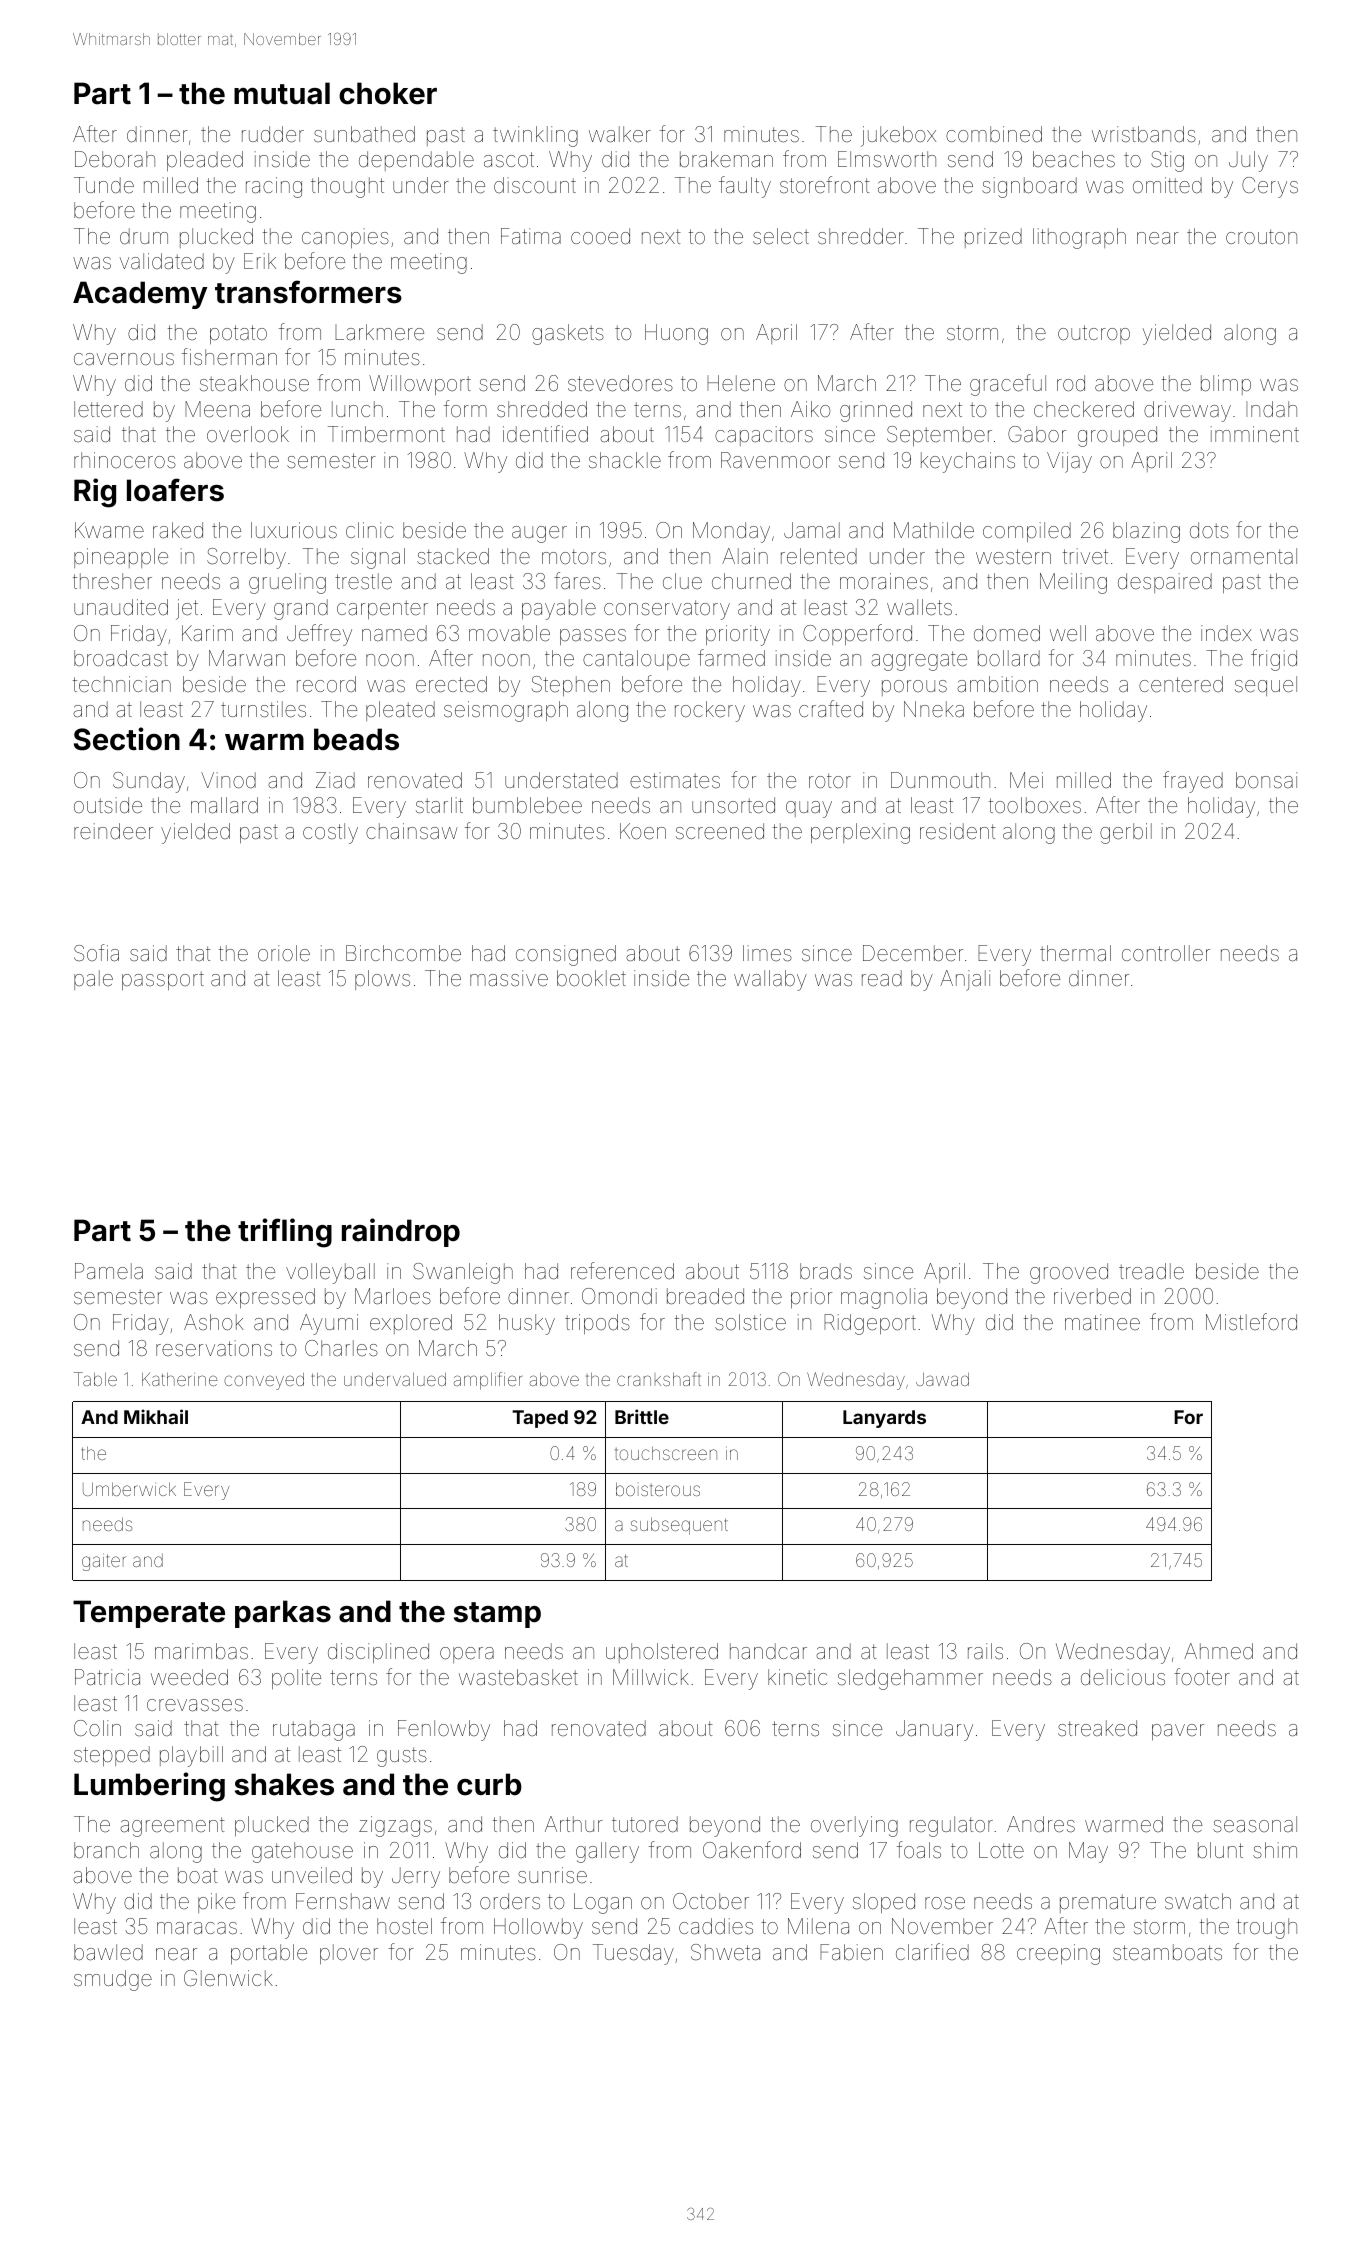  Describe the element at coordinates (913, 953) in the image. I see `December` at that location.
